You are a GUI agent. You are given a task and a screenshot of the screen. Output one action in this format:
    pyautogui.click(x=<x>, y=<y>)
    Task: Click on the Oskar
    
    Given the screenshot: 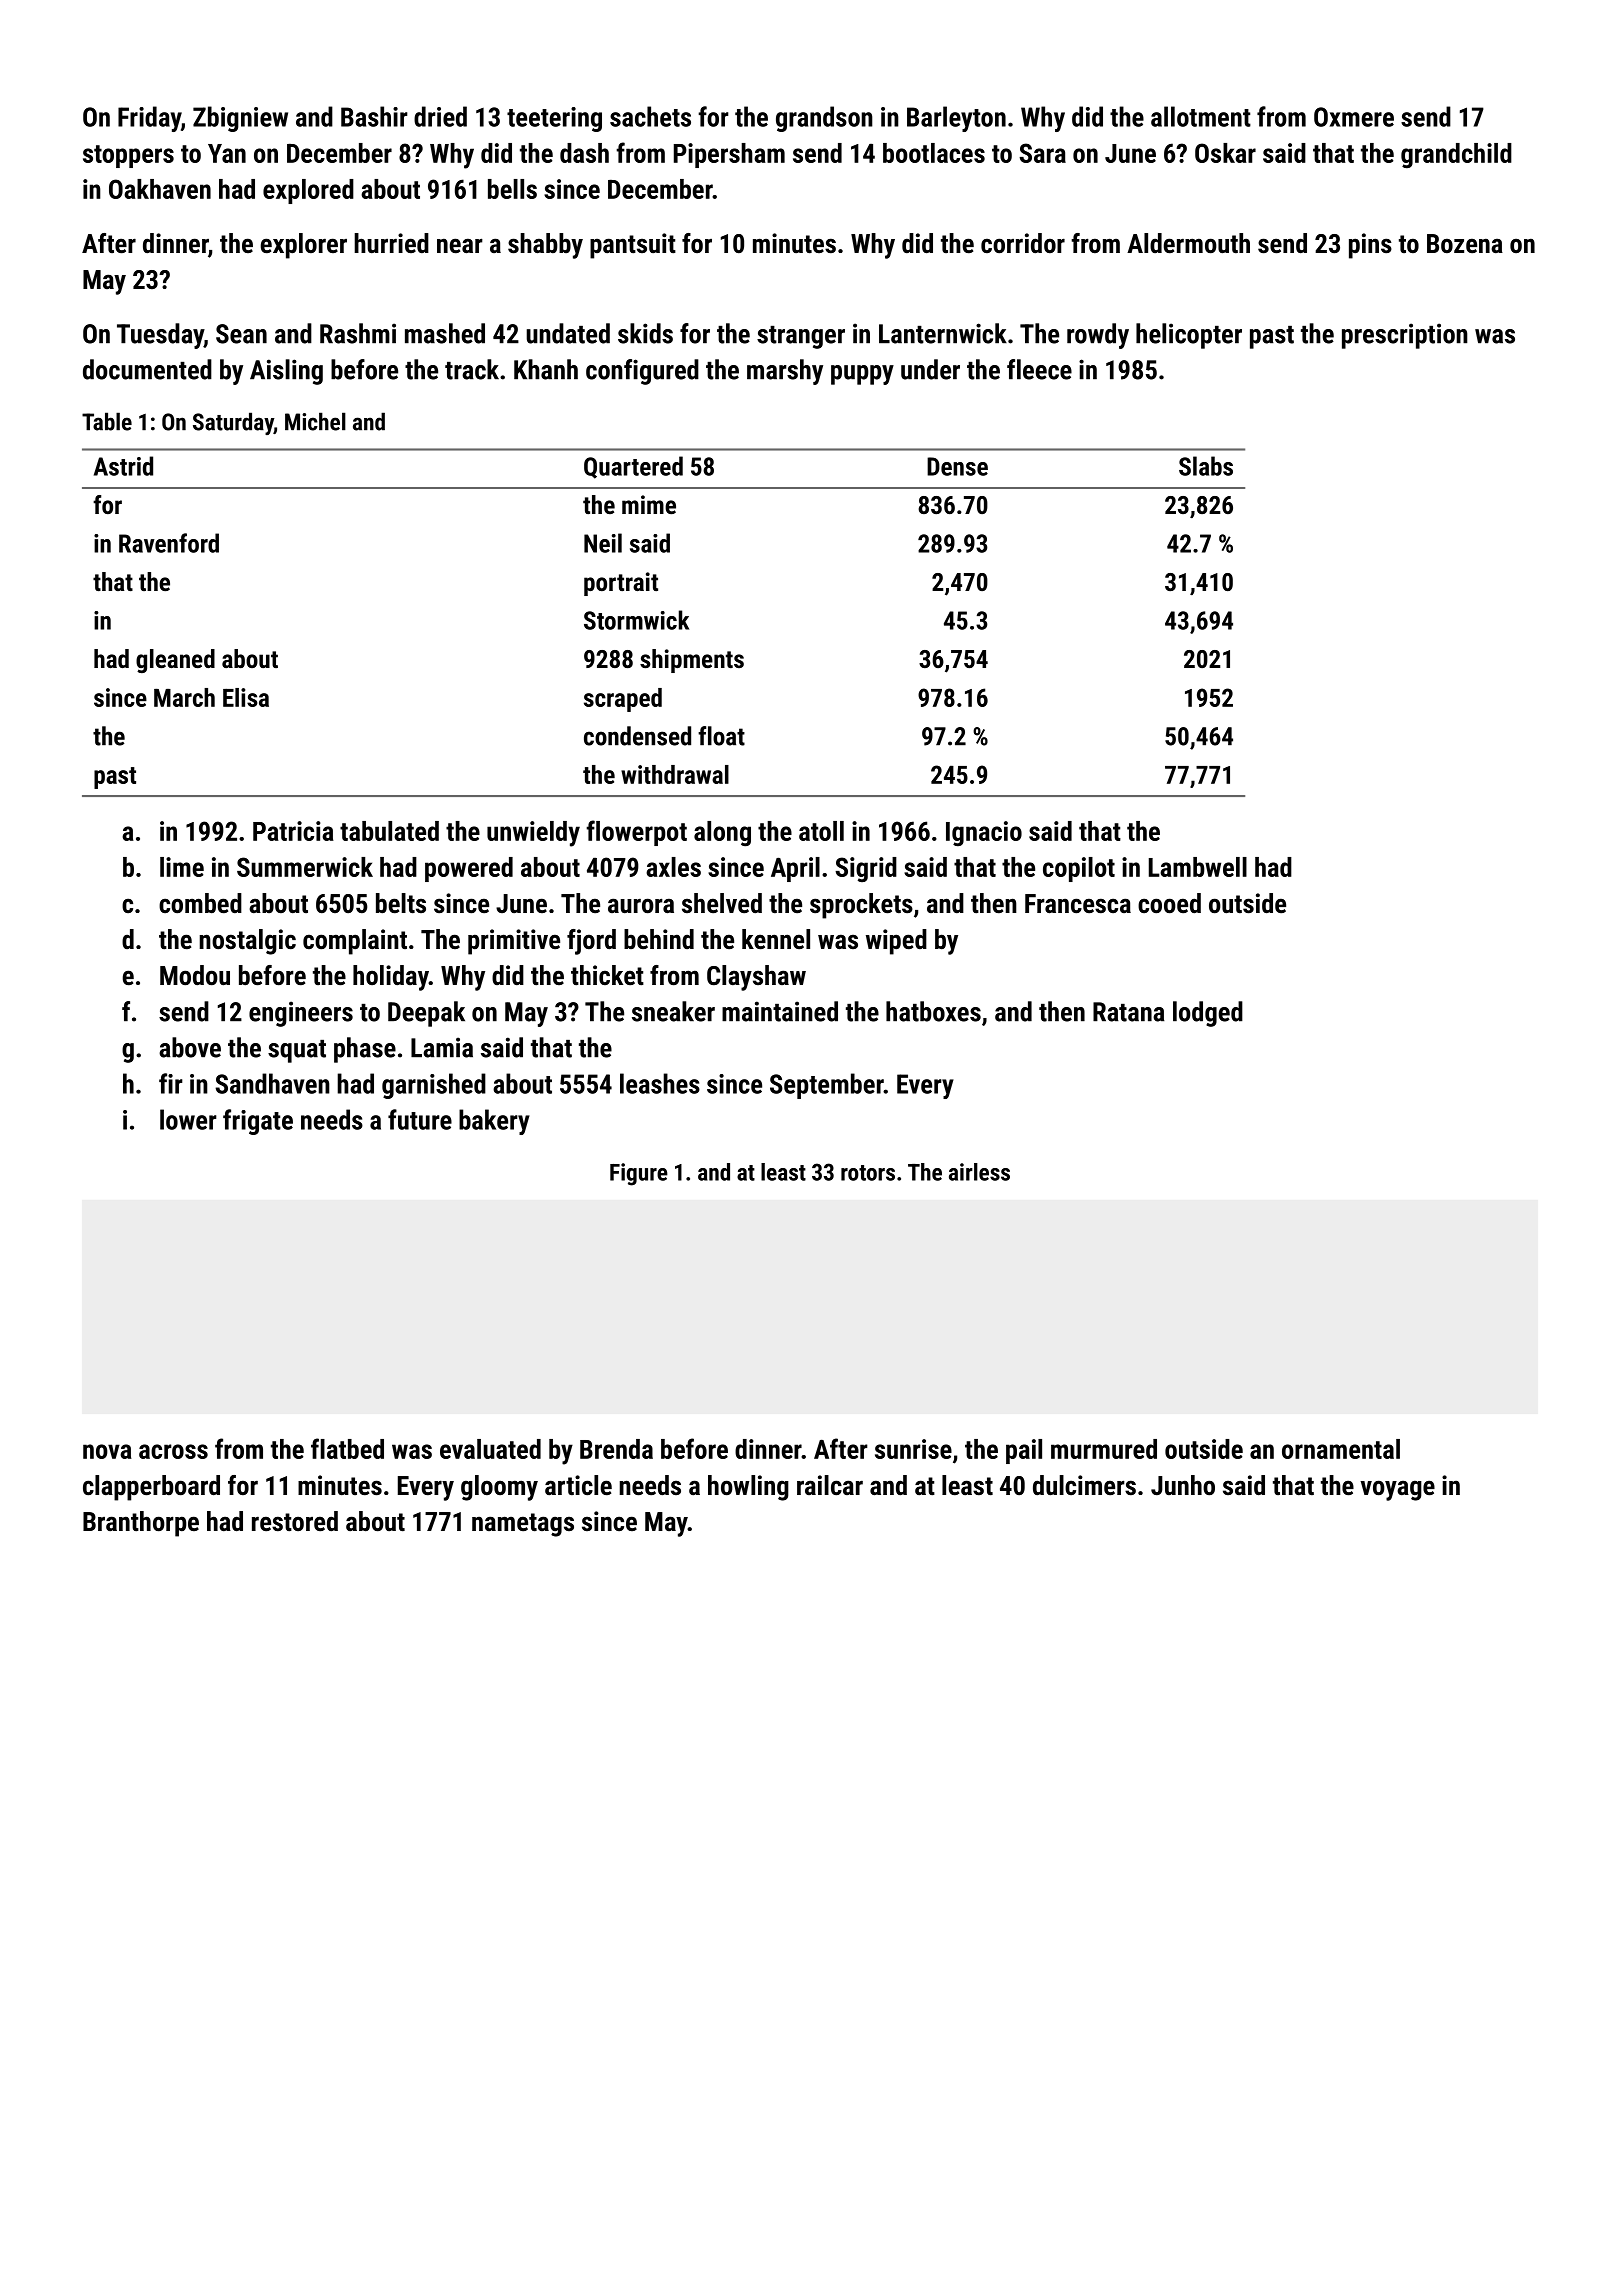 What is the action you would take?
    pyautogui.click(x=1225, y=153)
